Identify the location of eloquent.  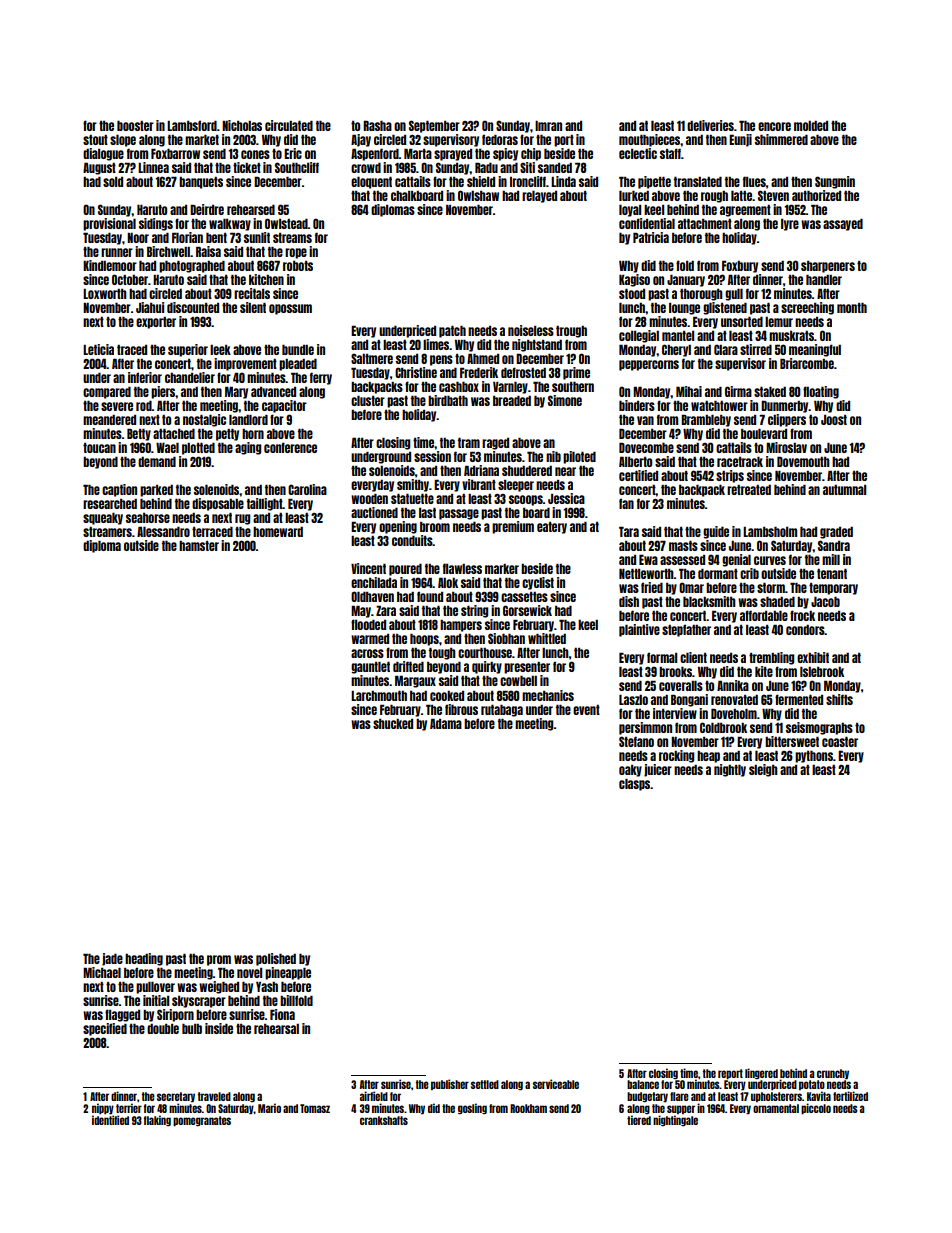
(371, 183).
